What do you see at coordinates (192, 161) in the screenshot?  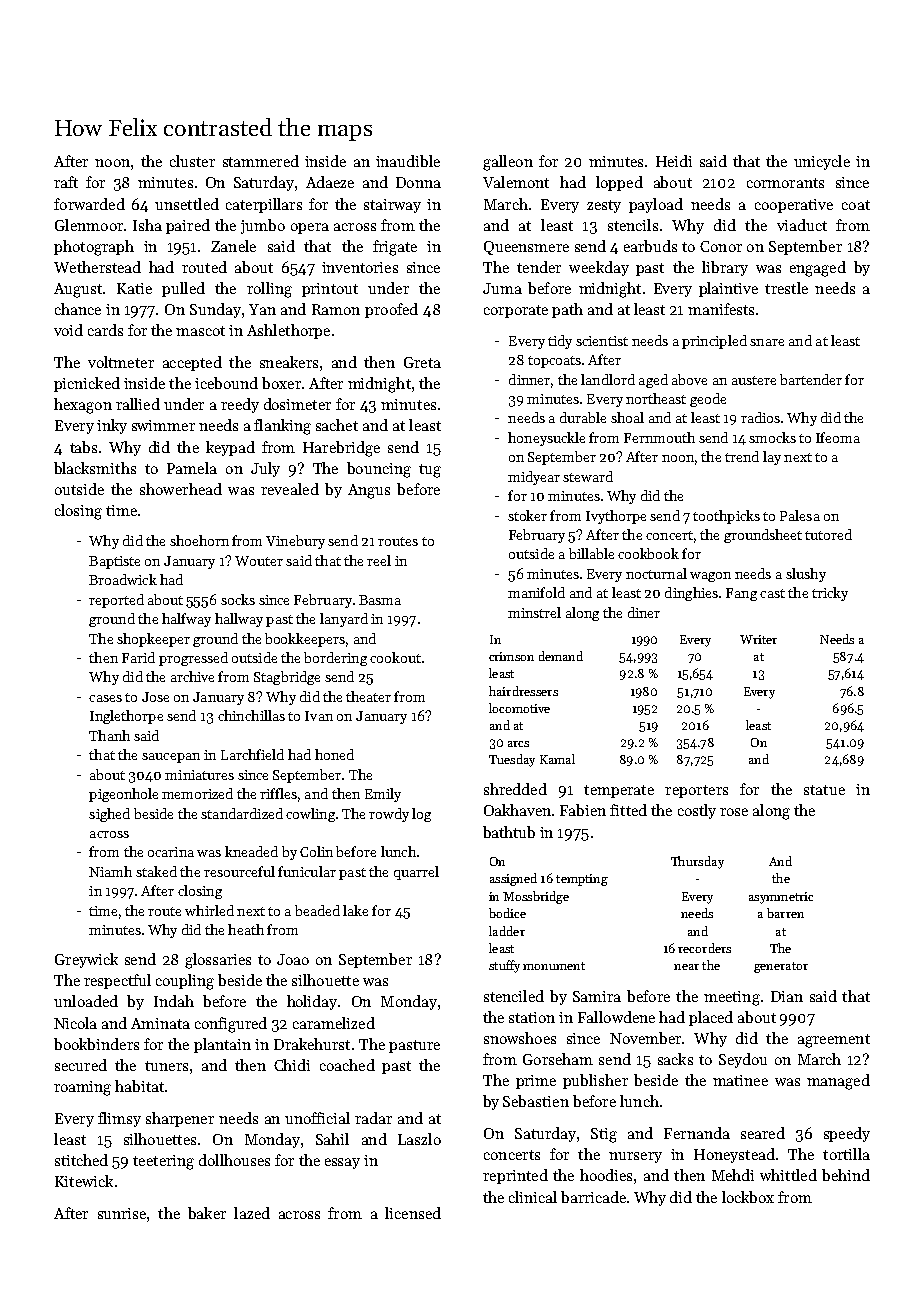 I see `cluster` at bounding box center [192, 161].
